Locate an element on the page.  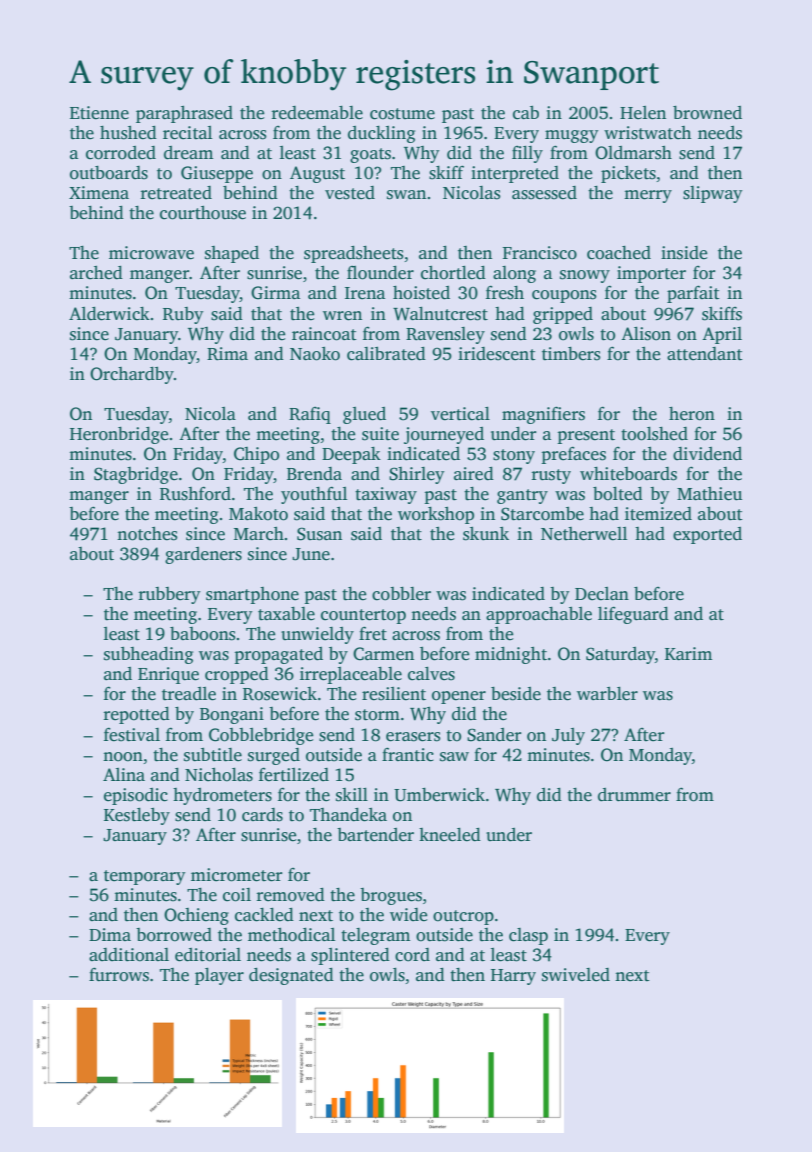
browned is located at coordinates (707, 113).
